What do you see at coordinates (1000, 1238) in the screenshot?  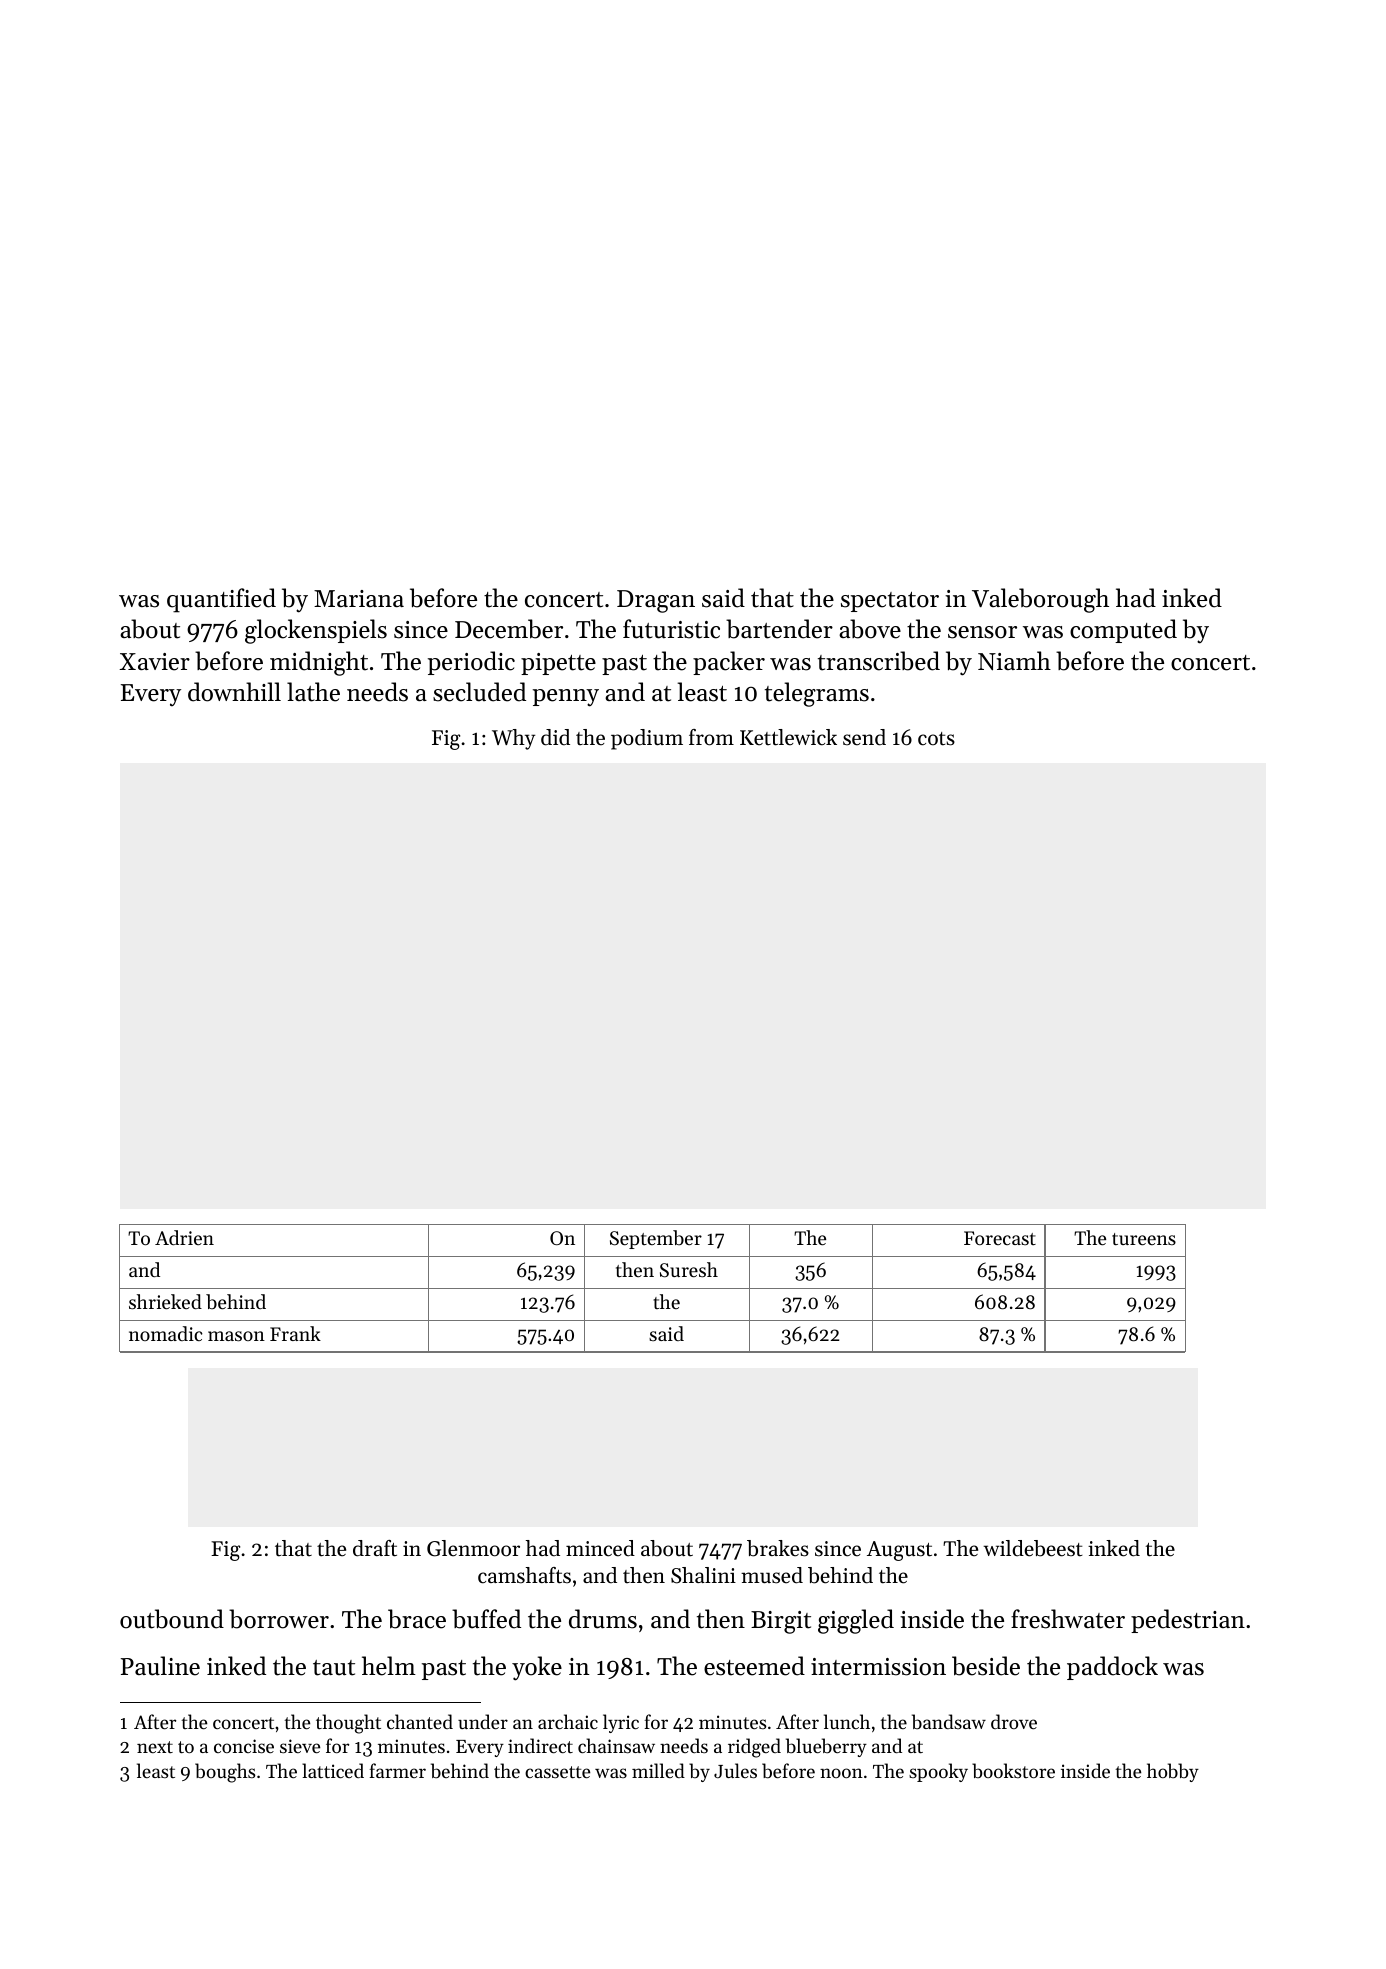 I see `Forecast` at bounding box center [1000, 1238].
